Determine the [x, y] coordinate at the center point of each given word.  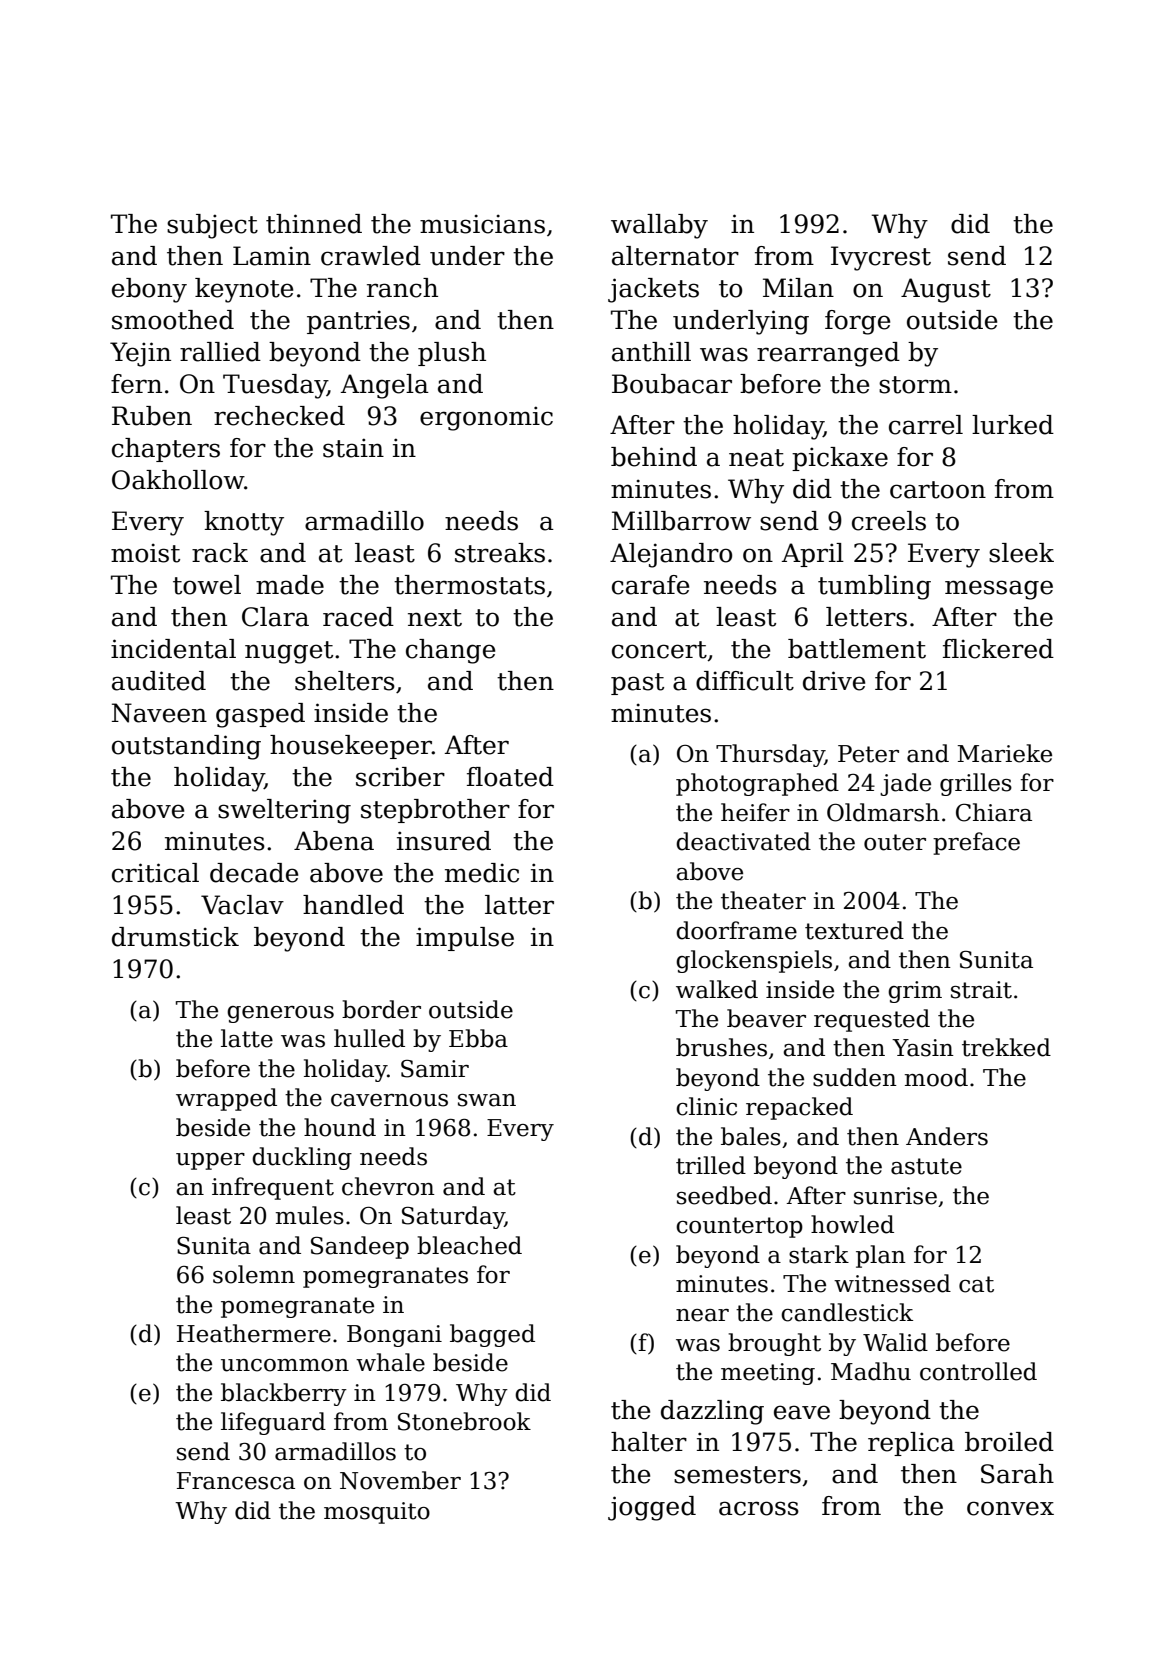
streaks [500, 553]
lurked [1013, 425]
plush [452, 354]
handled [353, 905]
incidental [173, 649]
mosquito [377, 1513]
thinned [314, 224]
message [999, 590]
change [450, 651]
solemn [254, 1274]
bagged [492, 1335]
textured [854, 930]
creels [889, 521]
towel [207, 585]
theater [763, 900]
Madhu [871, 1371]
